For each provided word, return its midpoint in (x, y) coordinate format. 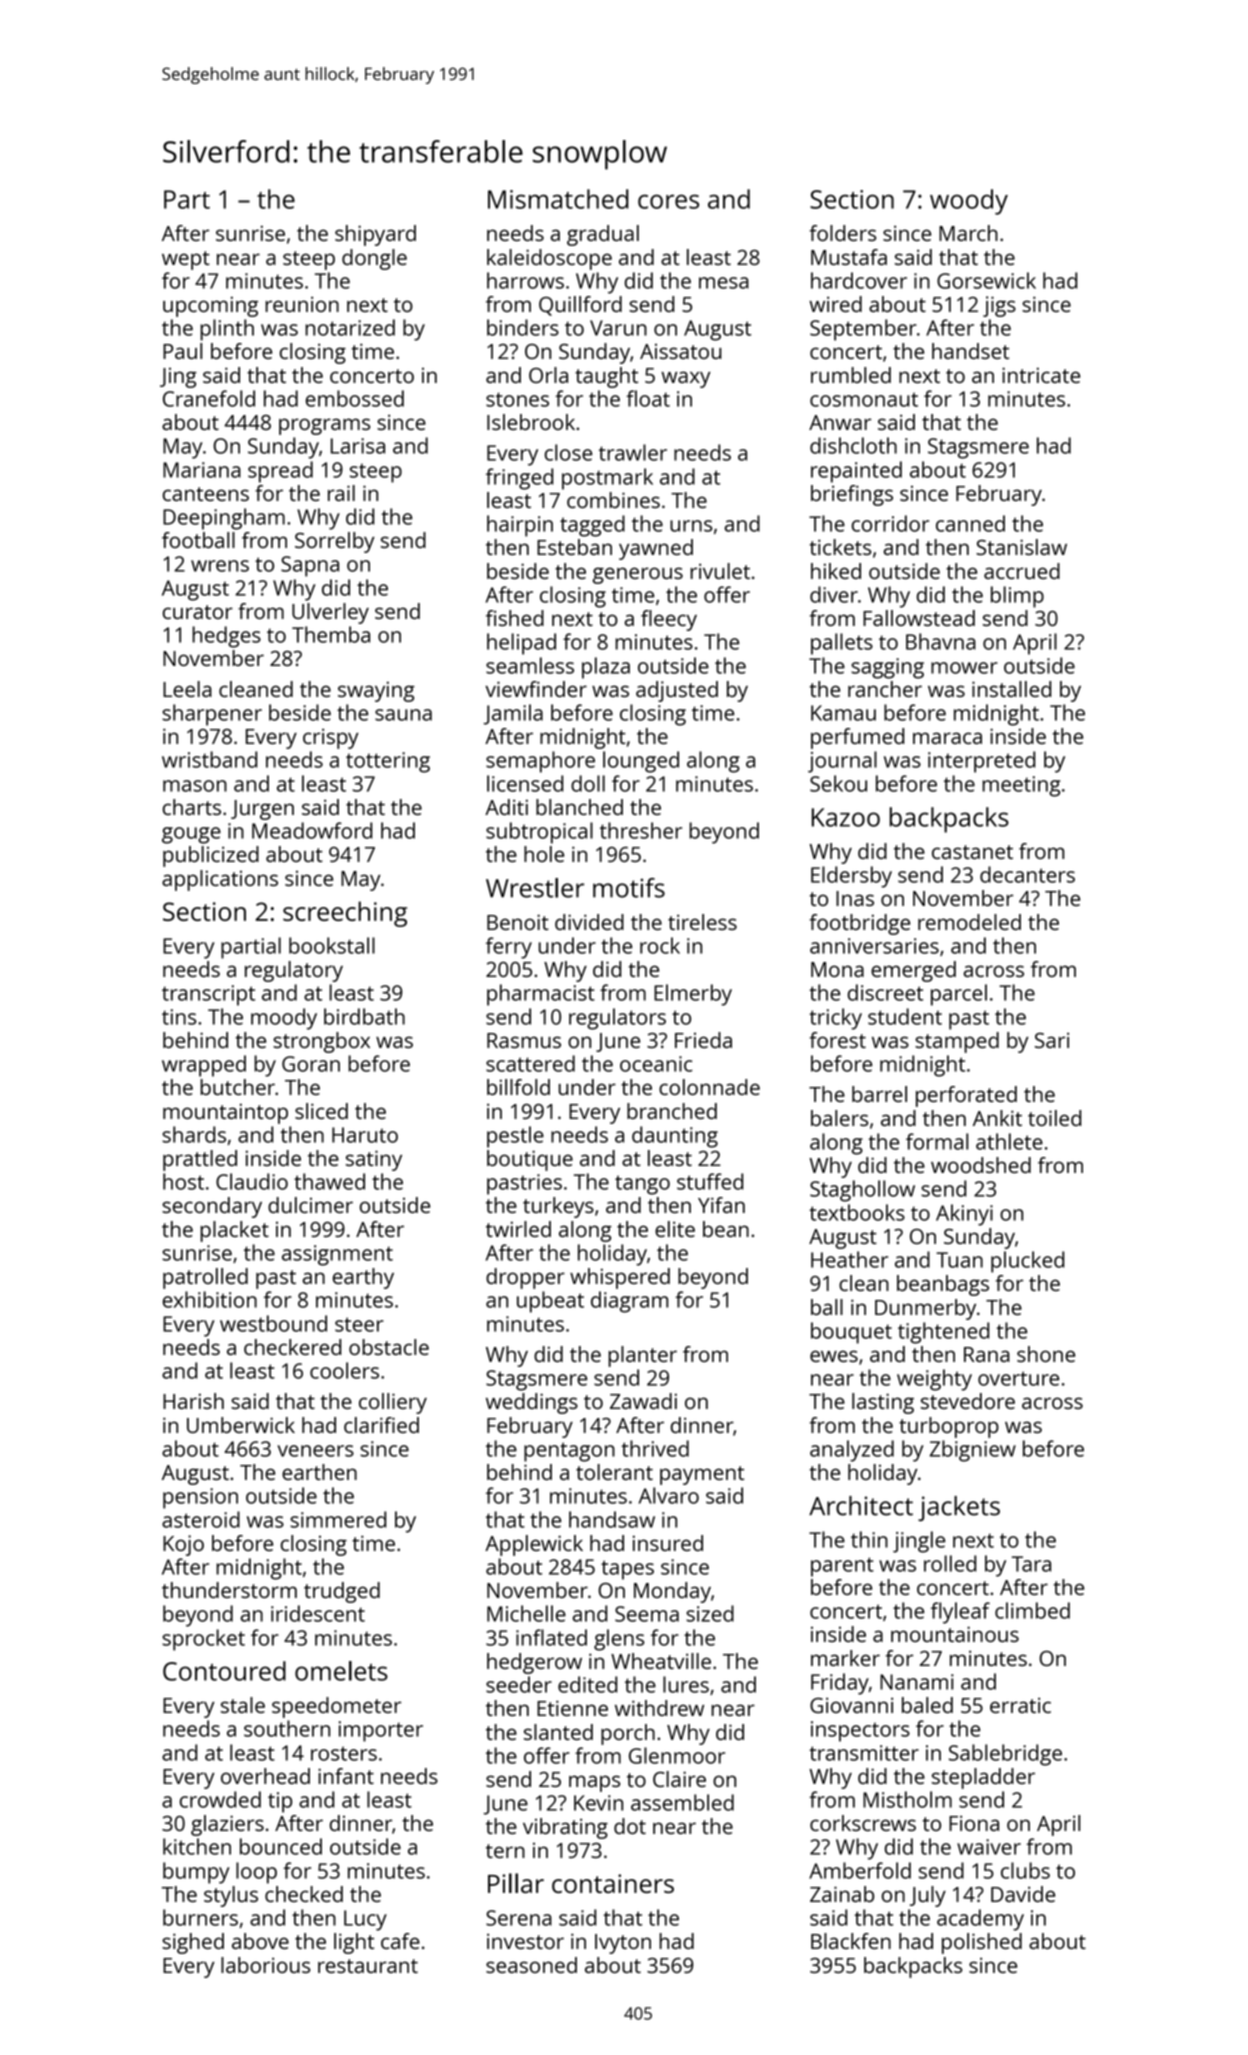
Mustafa (849, 257)
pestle (515, 1137)
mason (195, 786)
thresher (641, 830)
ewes (834, 1356)
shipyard (375, 235)
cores (668, 201)
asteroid (201, 1519)
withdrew (659, 1708)
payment (702, 1475)
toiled (1054, 1118)
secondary (212, 1207)
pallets (842, 644)
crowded (220, 1799)
